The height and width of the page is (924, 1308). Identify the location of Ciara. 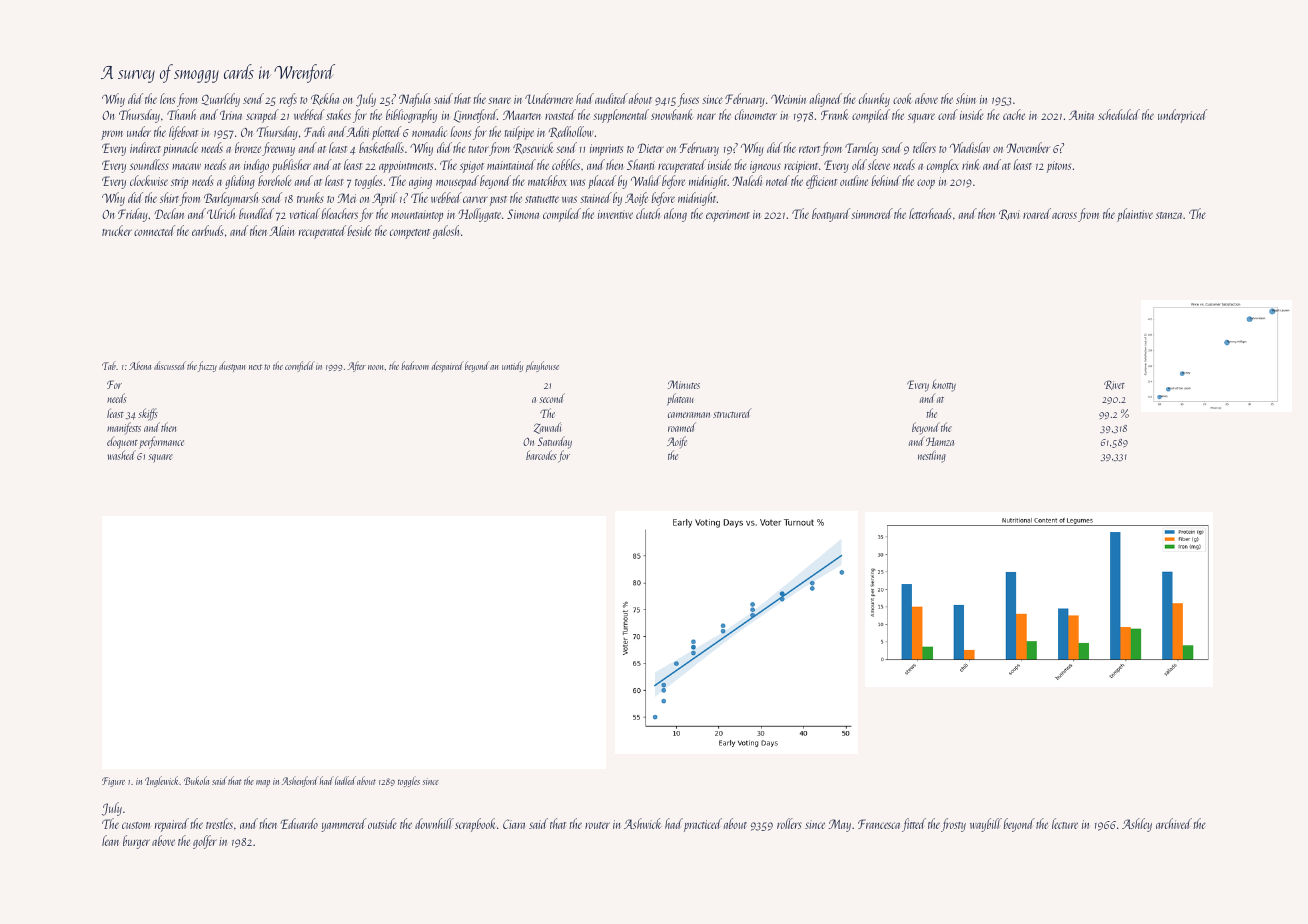
(514, 824).
